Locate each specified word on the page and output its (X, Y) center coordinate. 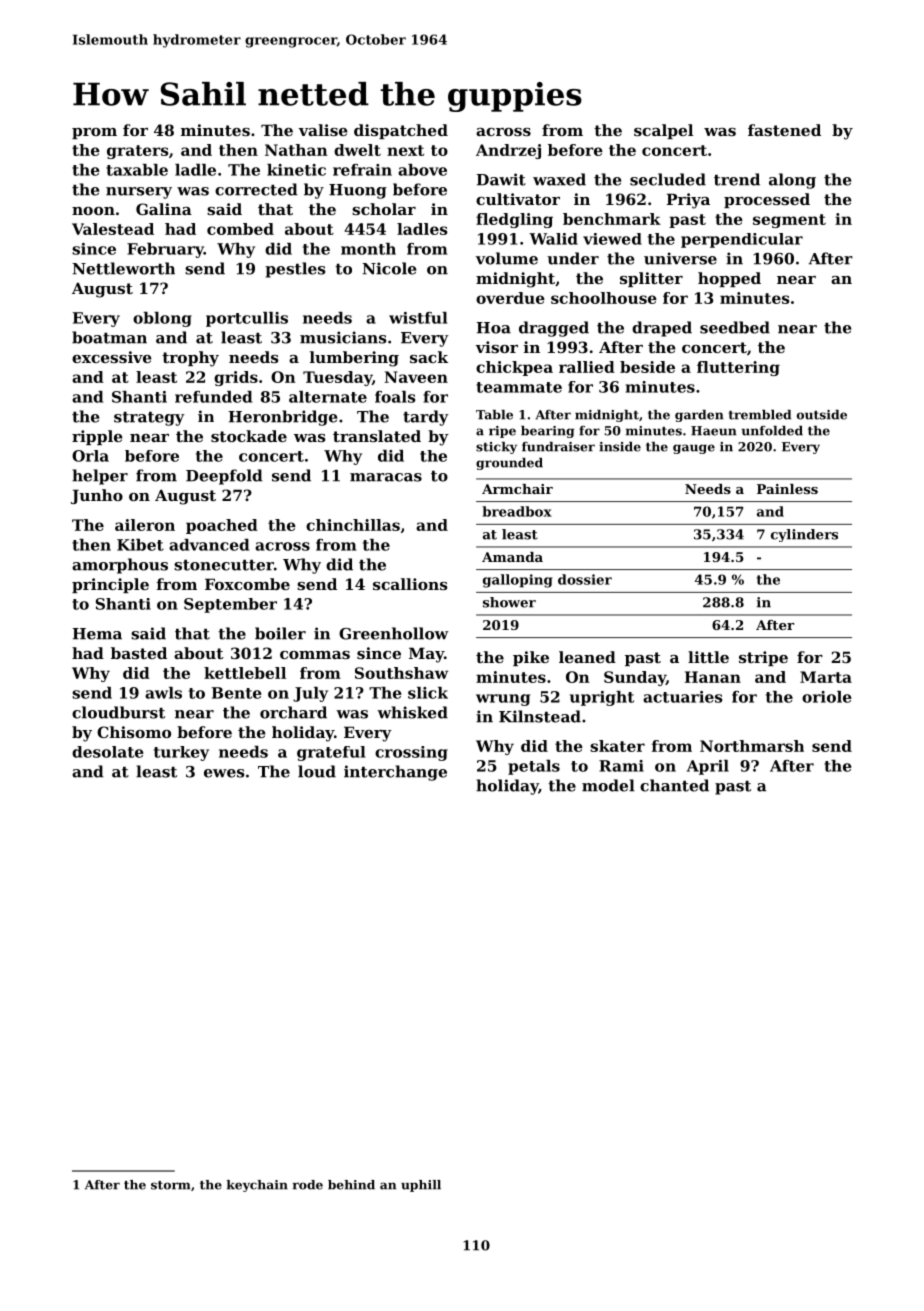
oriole (827, 697)
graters (137, 152)
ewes (224, 773)
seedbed (735, 327)
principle (110, 585)
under (573, 258)
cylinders (804, 535)
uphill (421, 1186)
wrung (503, 700)
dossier (585, 579)
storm (170, 1185)
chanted (674, 785)
